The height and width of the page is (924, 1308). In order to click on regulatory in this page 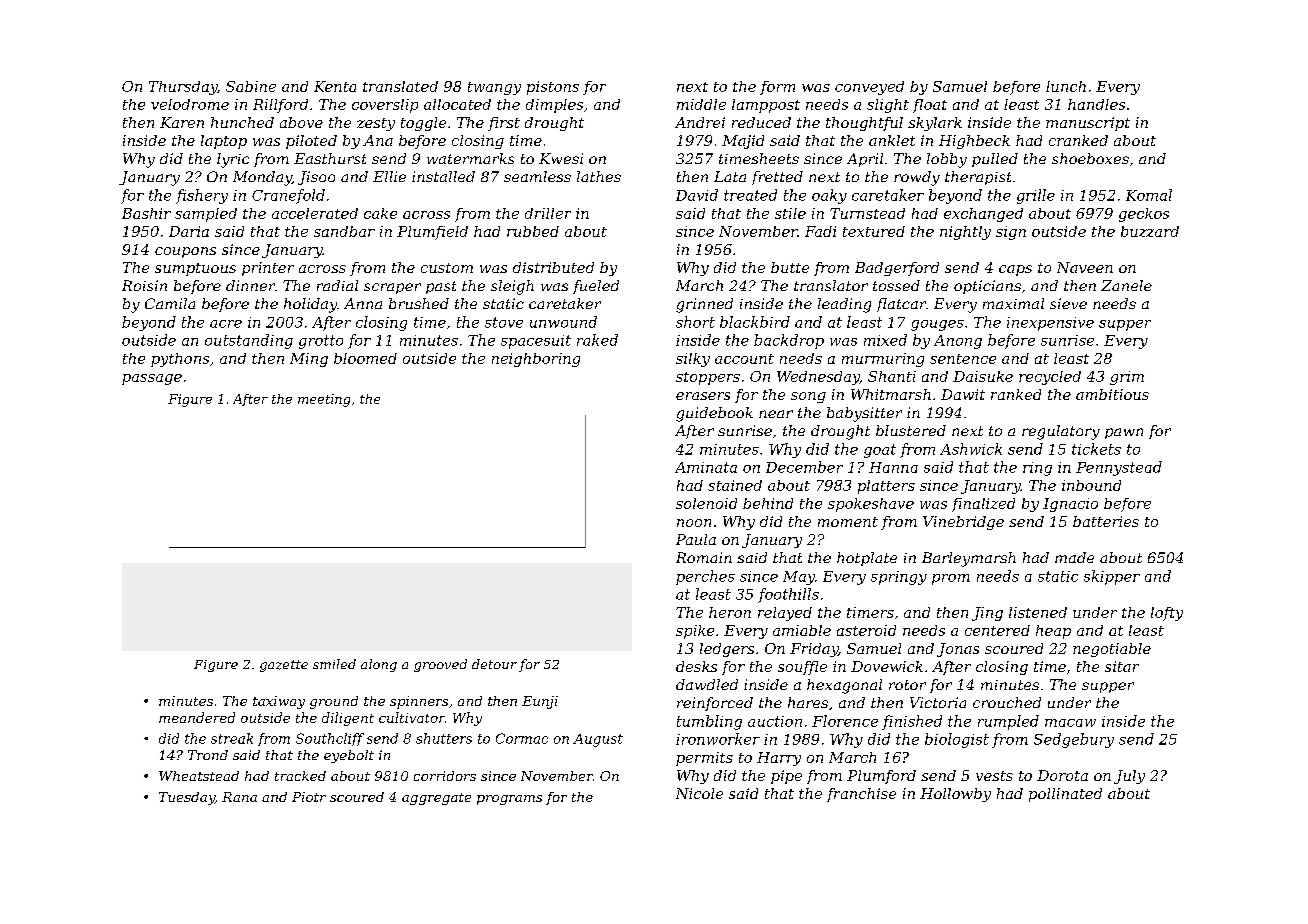, I will do `click(1061, 432)`.
